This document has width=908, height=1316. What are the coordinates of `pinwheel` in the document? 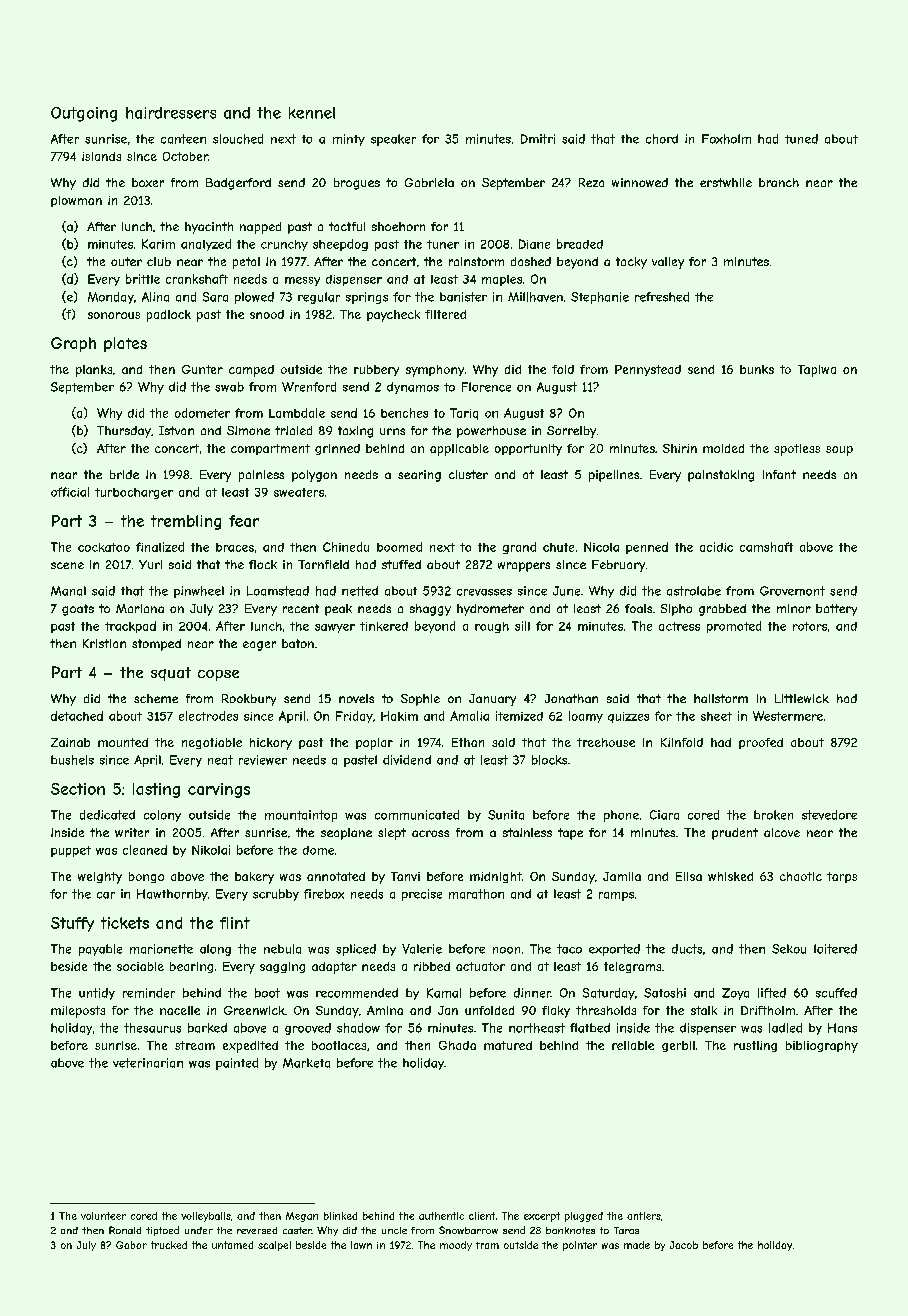 It's located at (199, 592).
